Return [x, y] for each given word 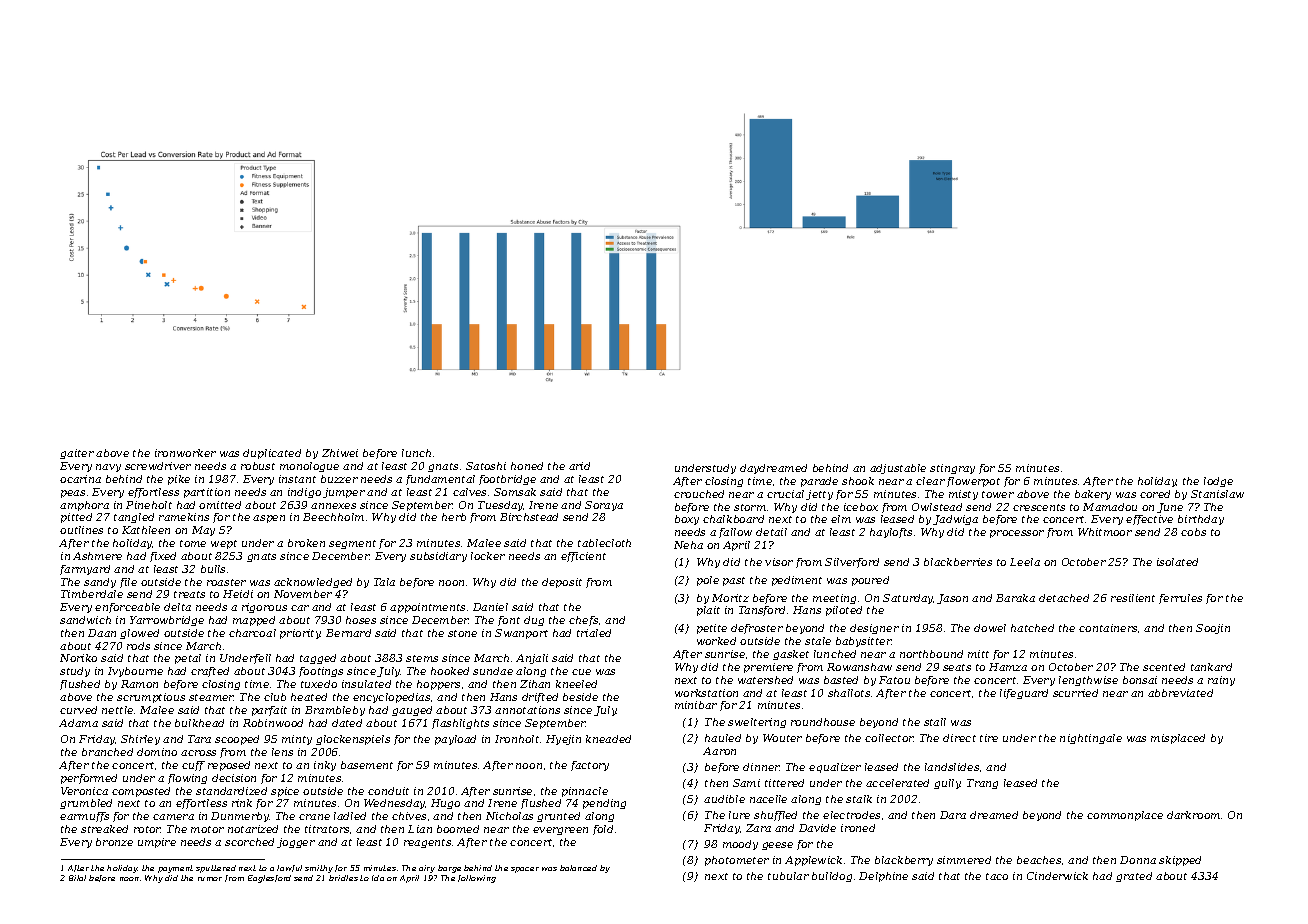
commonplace [1125, 816]
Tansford [762, 611]
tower [998, 494]
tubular [788, 876]
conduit [388, 791]
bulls [213, 569]
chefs [583, 621]
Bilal [77, 878]
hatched [1032, 628]
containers [1108, 628]
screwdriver [158, 466]
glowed [139, 634]
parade [819, 482]
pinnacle [585, 792]
